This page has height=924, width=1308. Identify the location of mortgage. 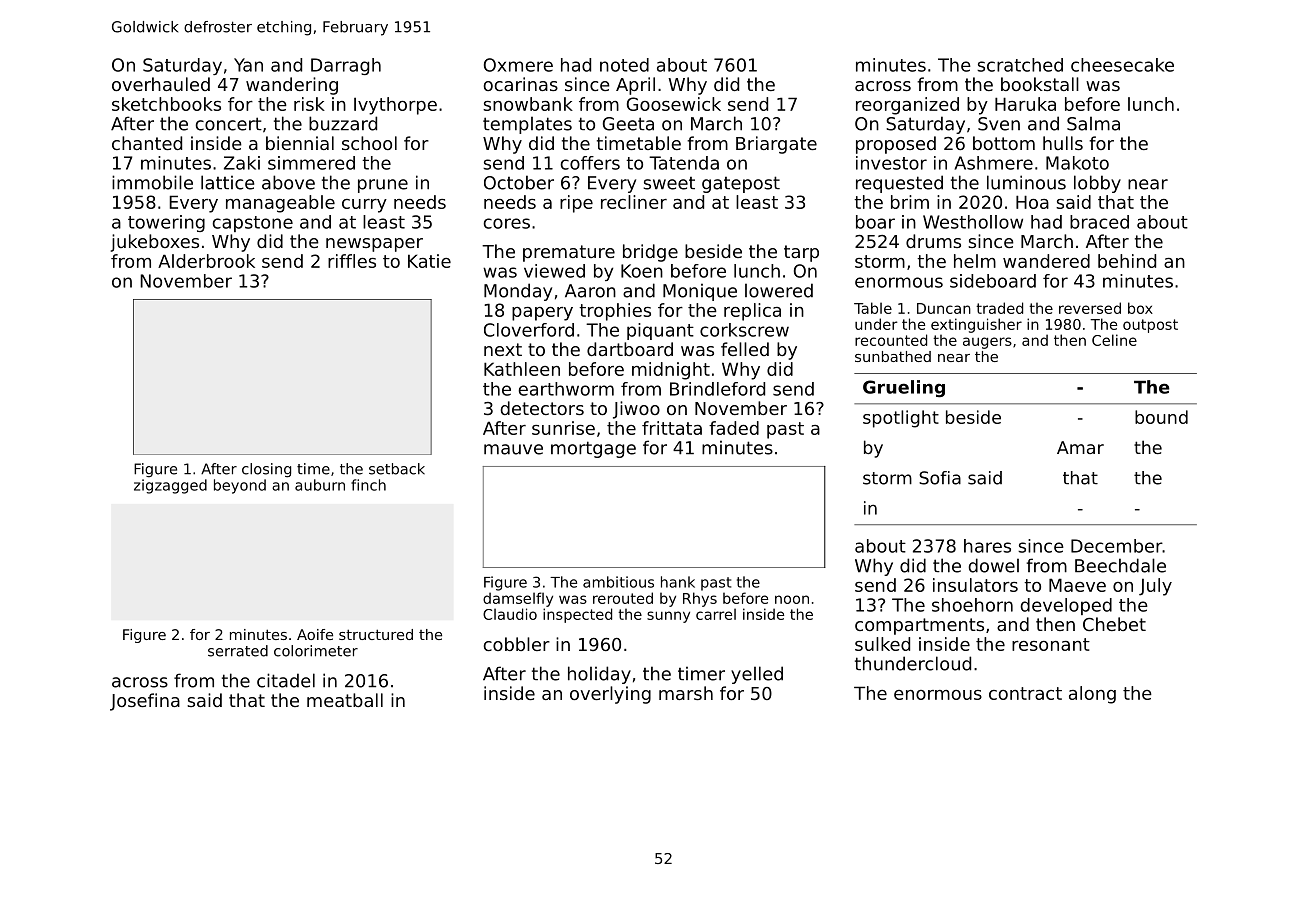
(593, 449).
